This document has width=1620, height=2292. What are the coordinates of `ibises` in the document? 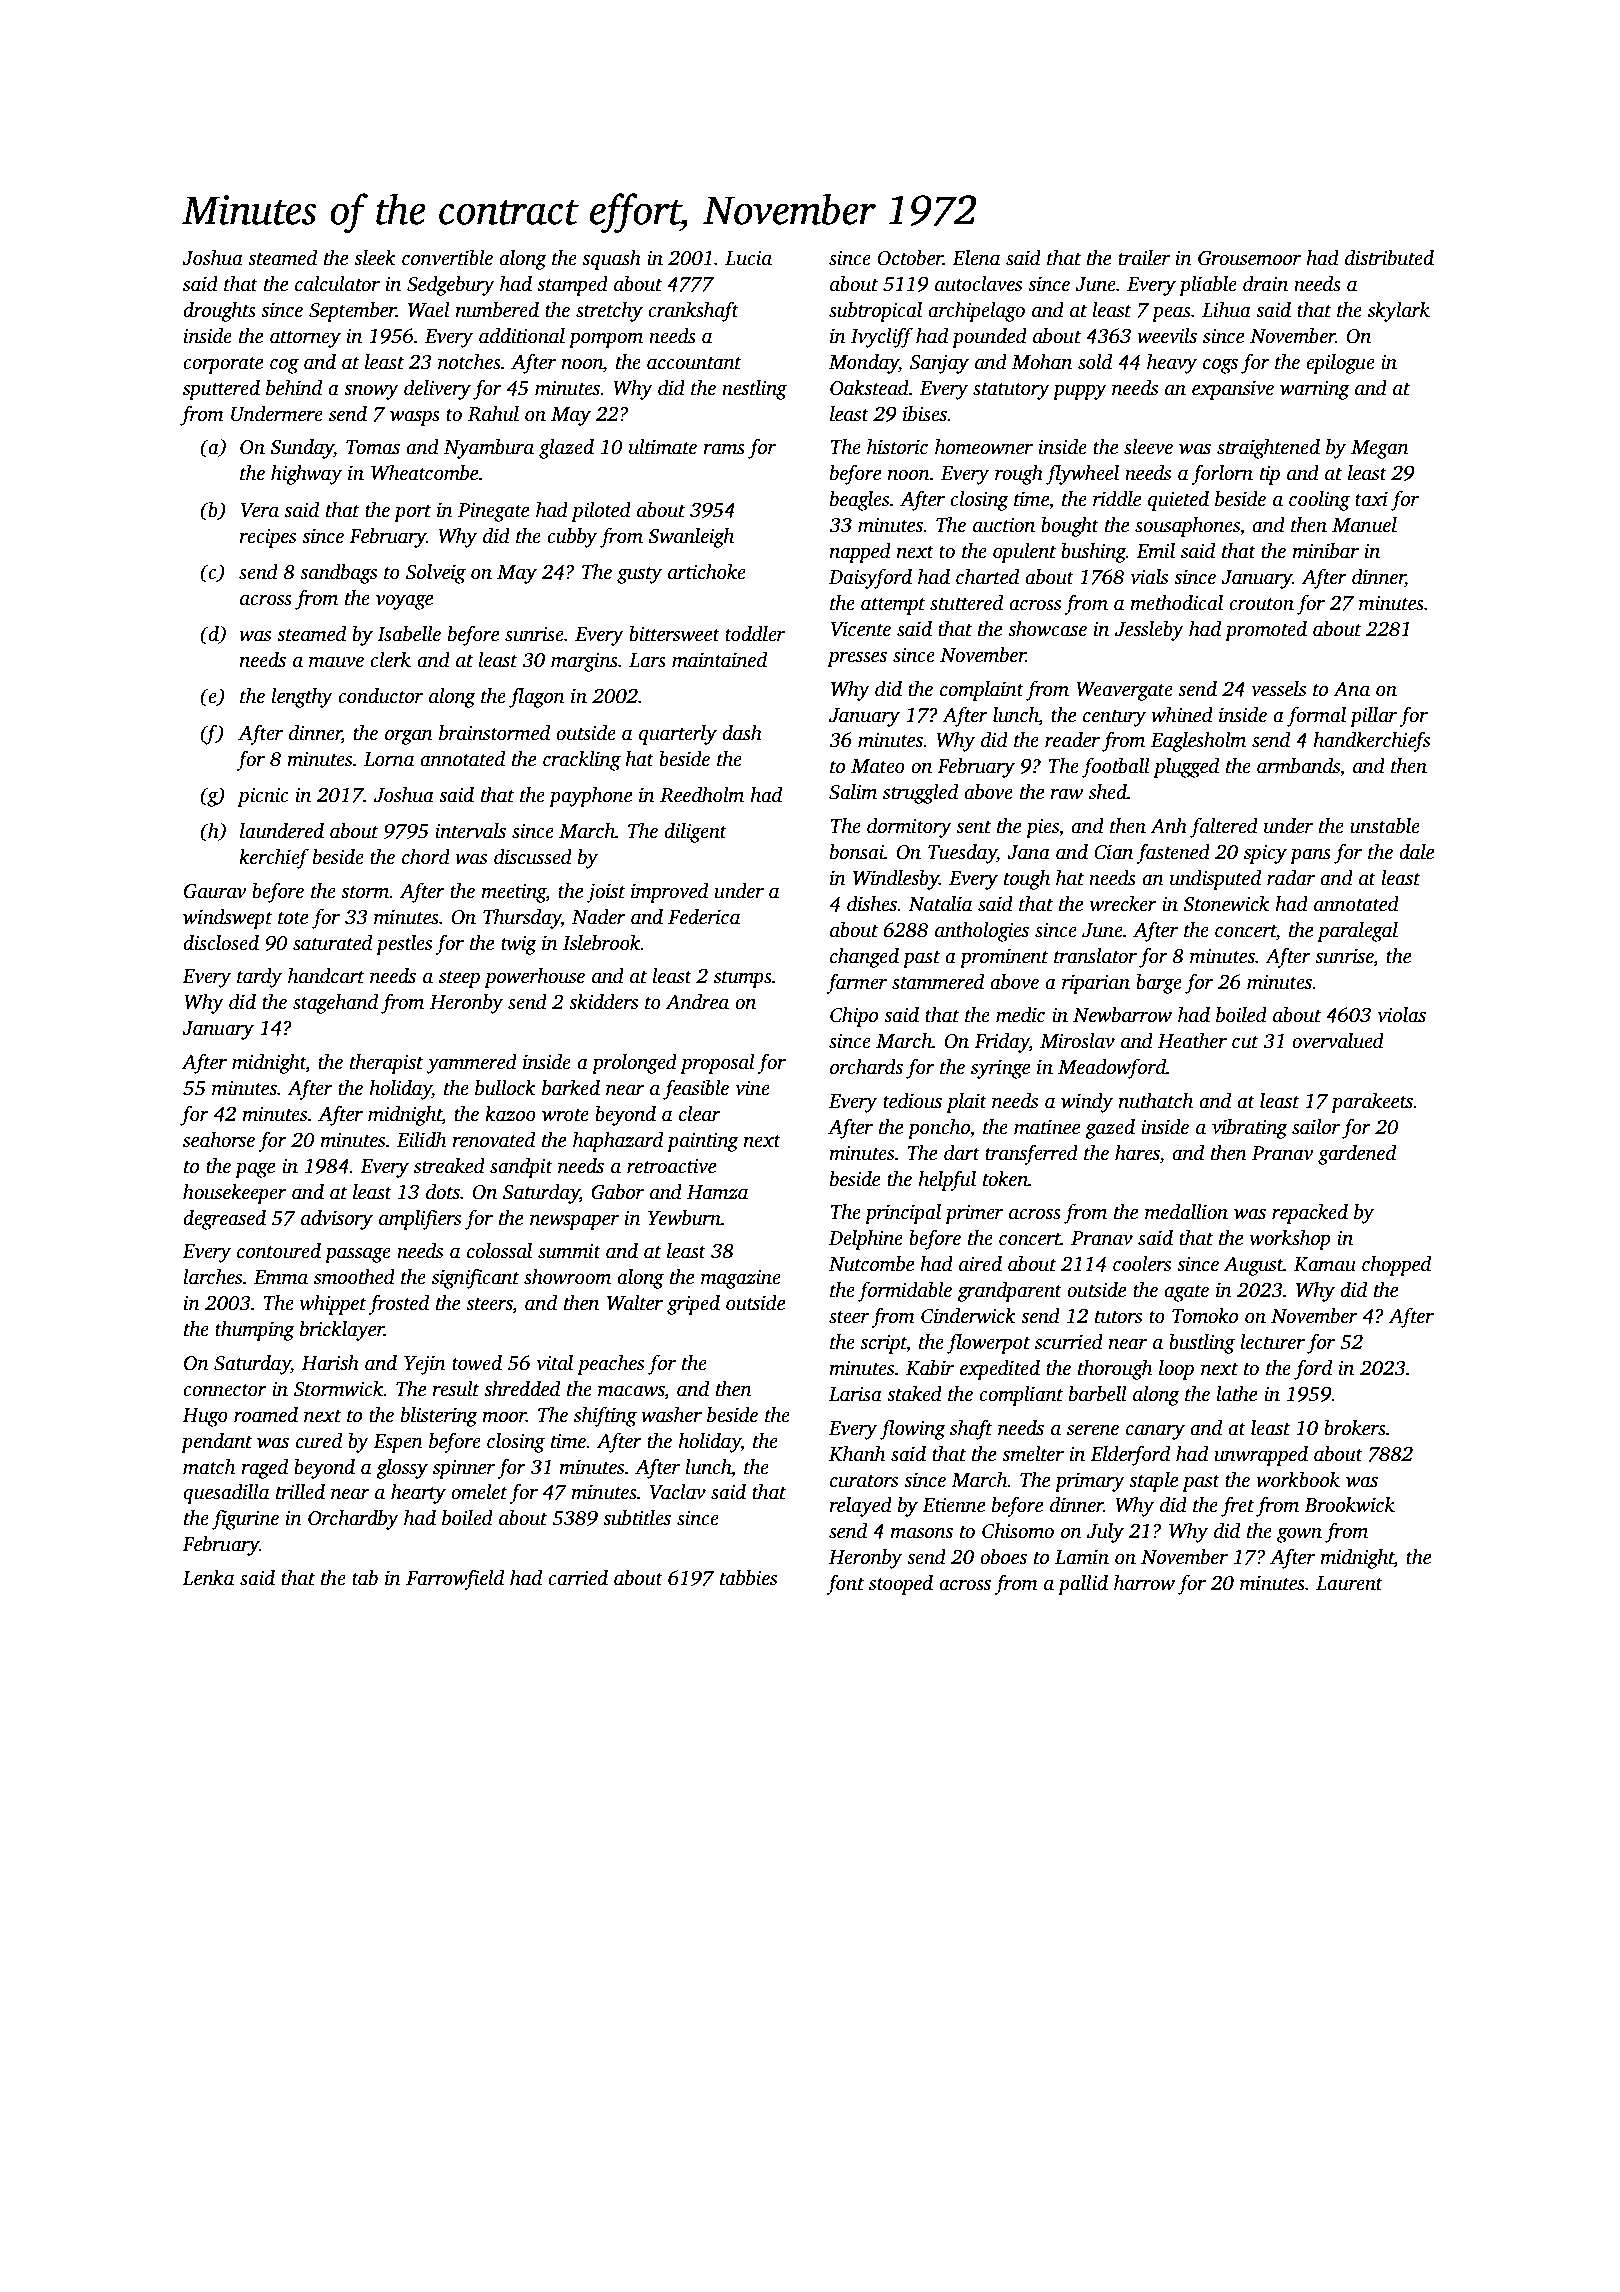 It's located at (925, 414).
